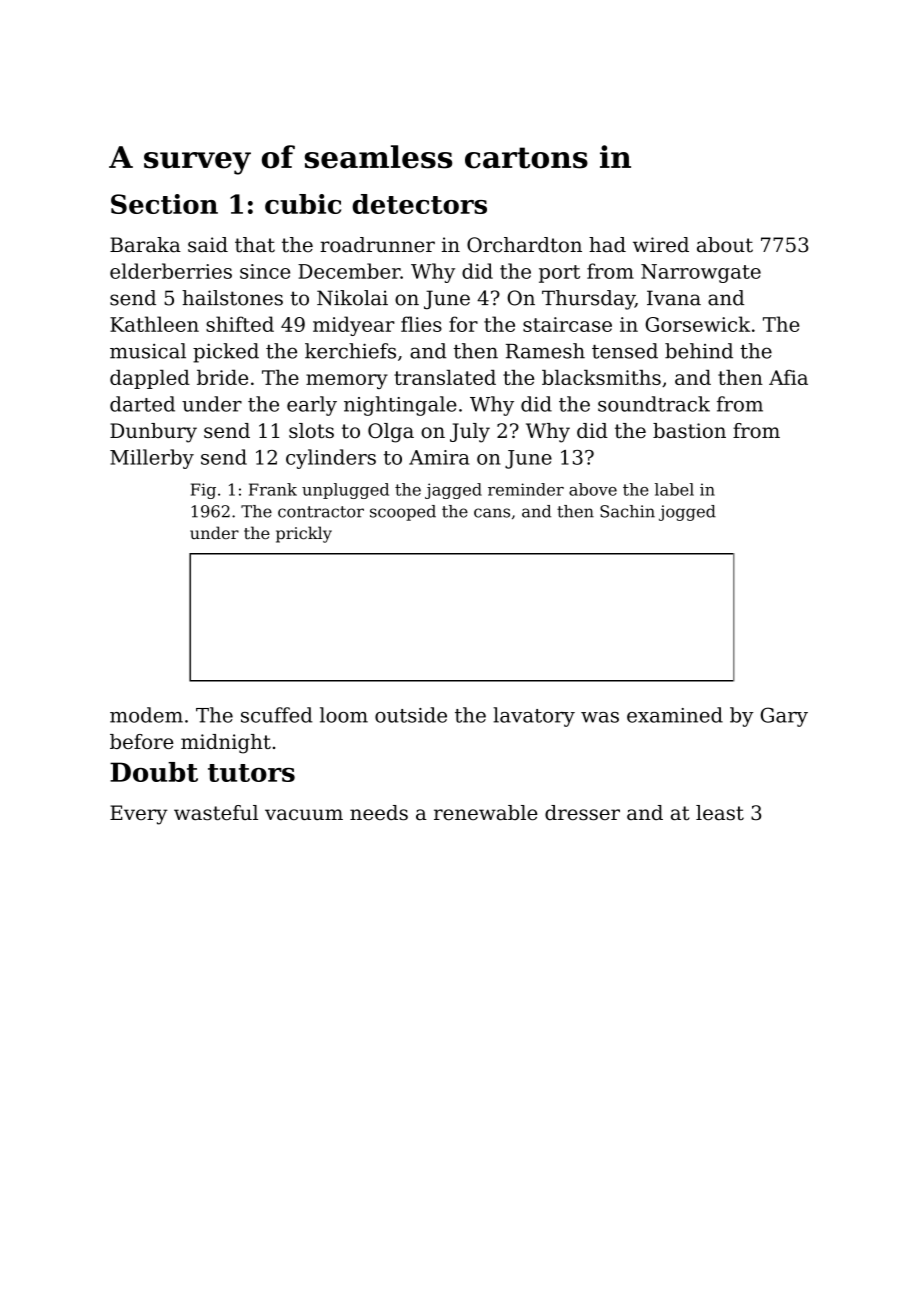  What do you see at coordinates (661, 245) in the document?
I see `wired` at bounding box center [661, 245].
